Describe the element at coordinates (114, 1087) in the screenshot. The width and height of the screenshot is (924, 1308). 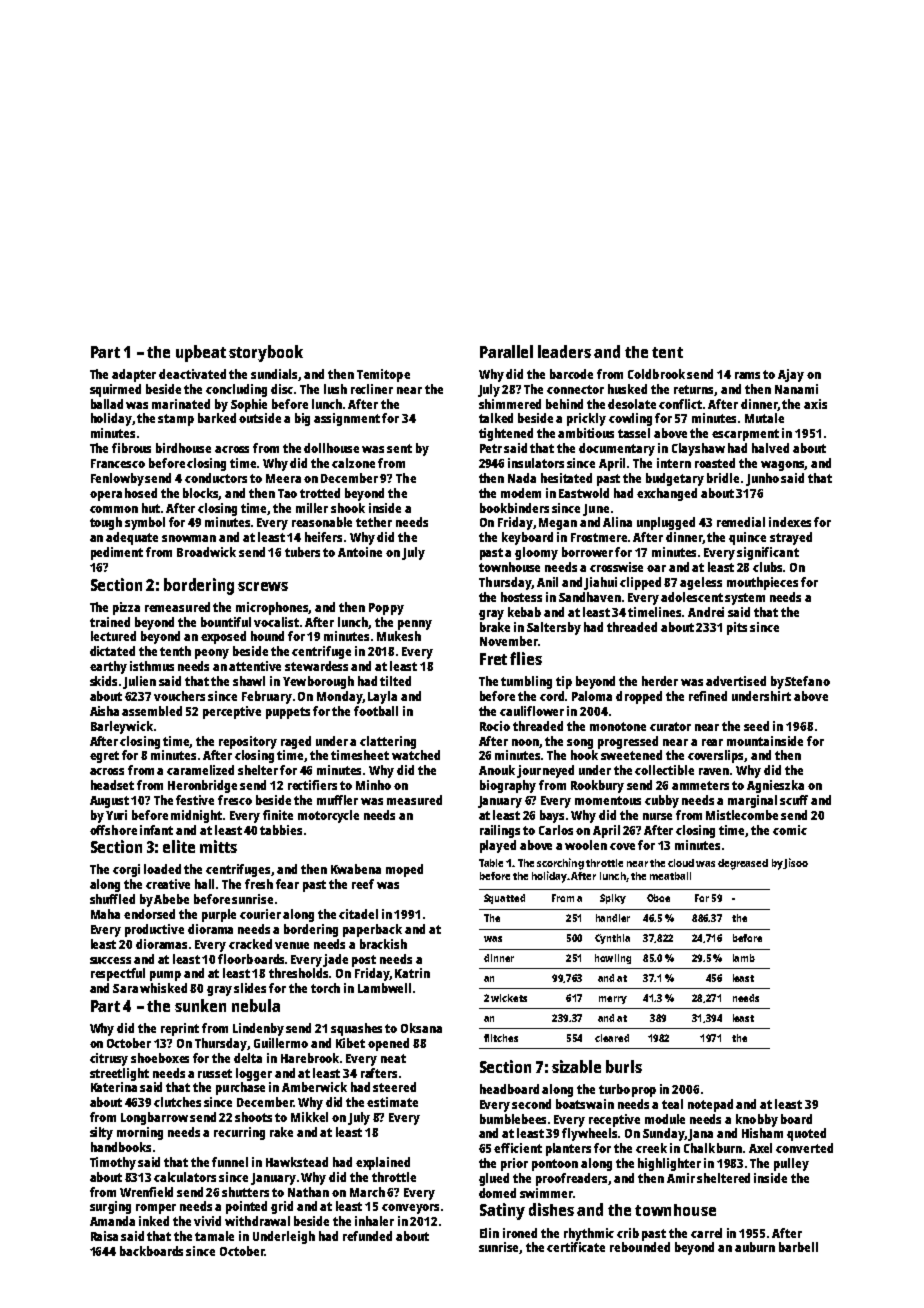
I see `Katerina` at that location.
